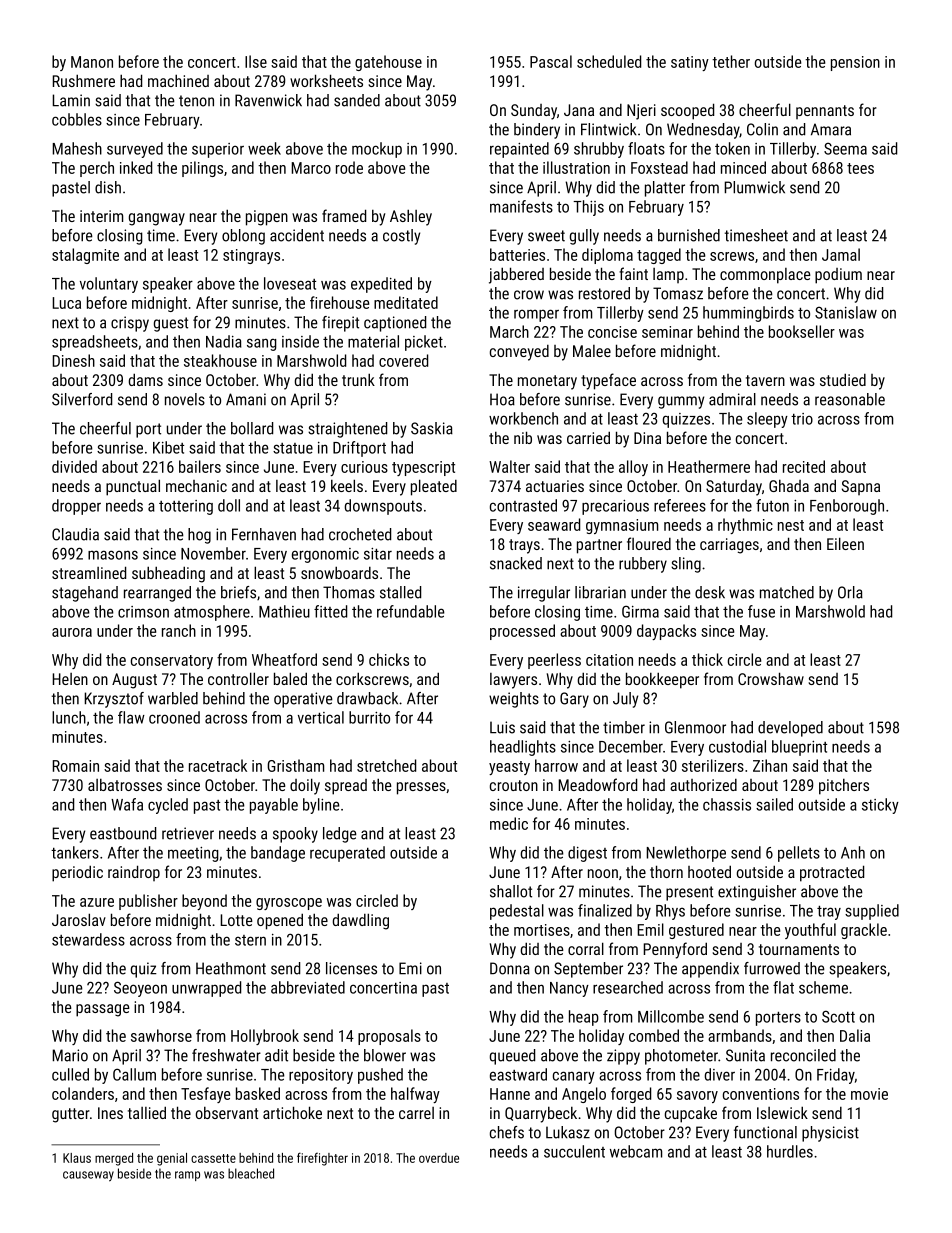  I want to click on Ilse, so click(256, 61).
